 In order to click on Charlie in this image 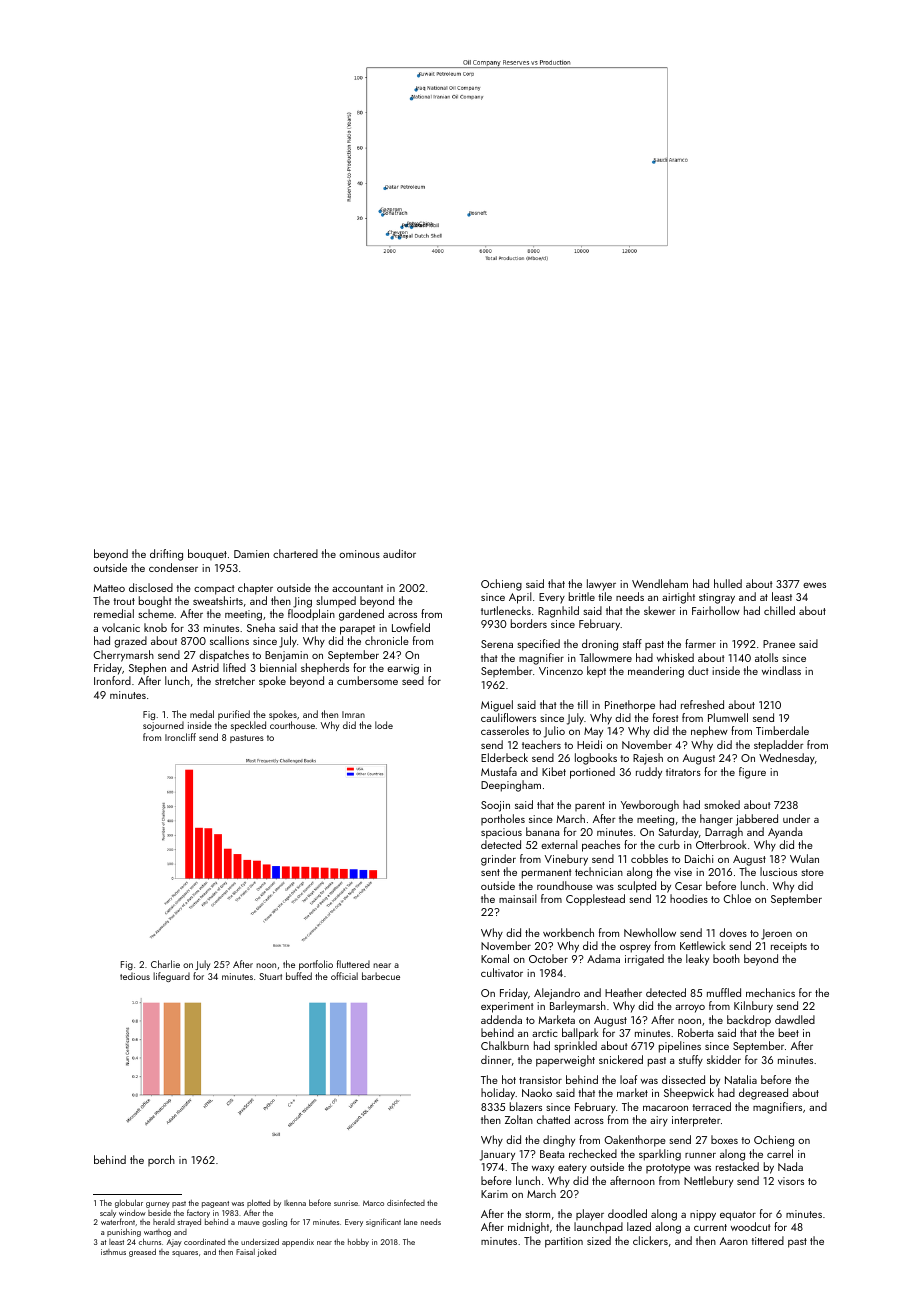, I will do `click(165, 964)`.
